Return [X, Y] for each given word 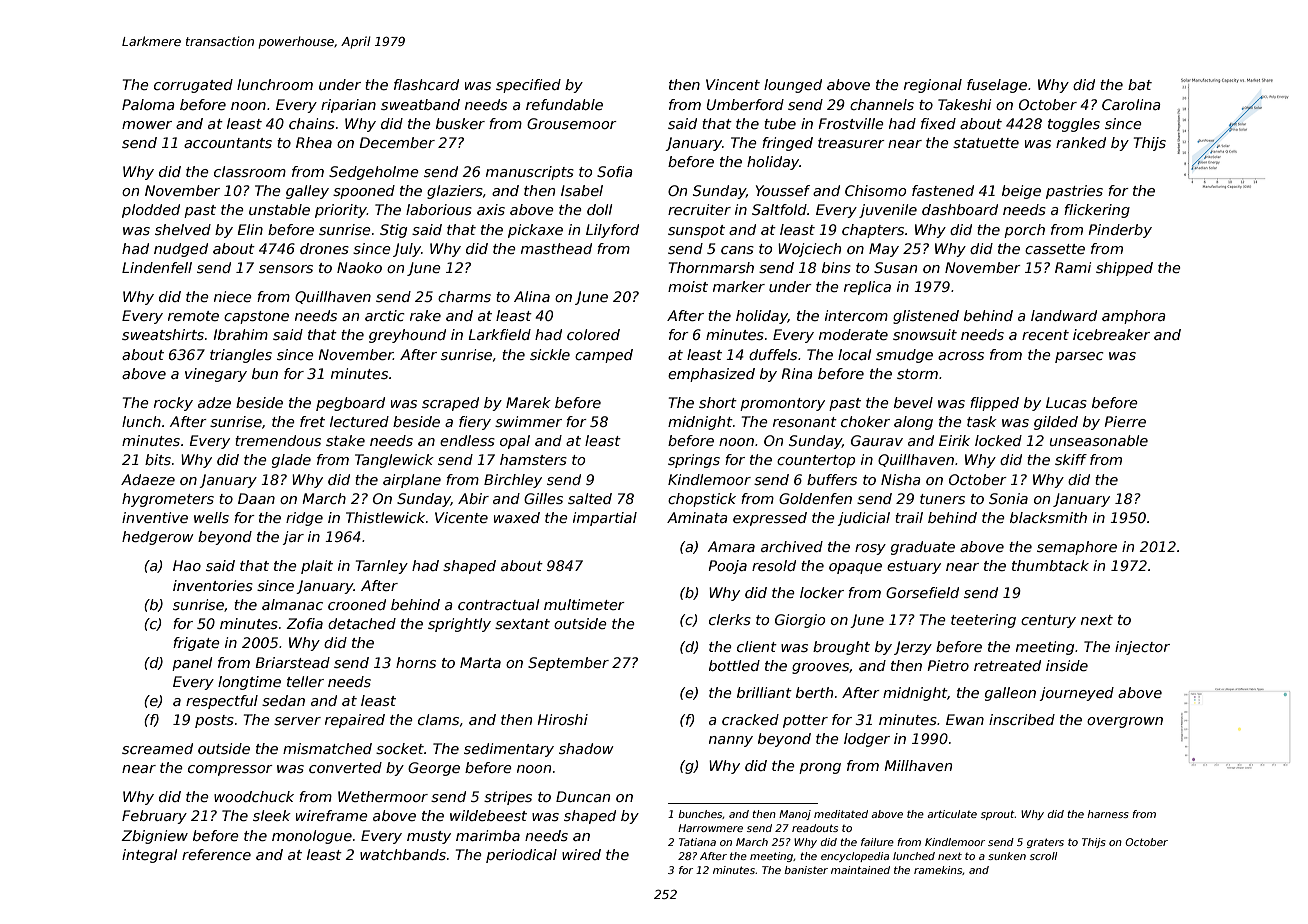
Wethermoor [383, 796]
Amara [731, 546]
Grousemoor [572, 123]
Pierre [1125, 421]
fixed [938, 123]
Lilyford [612, 231]
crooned [357, 604]
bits [158, 459]
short [718, 402]
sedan [283, 700]
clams [438, 719]
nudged [181, 250]
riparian [348, 106]
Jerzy [913, 648]
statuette [986, 143]
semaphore [1077, 548]
